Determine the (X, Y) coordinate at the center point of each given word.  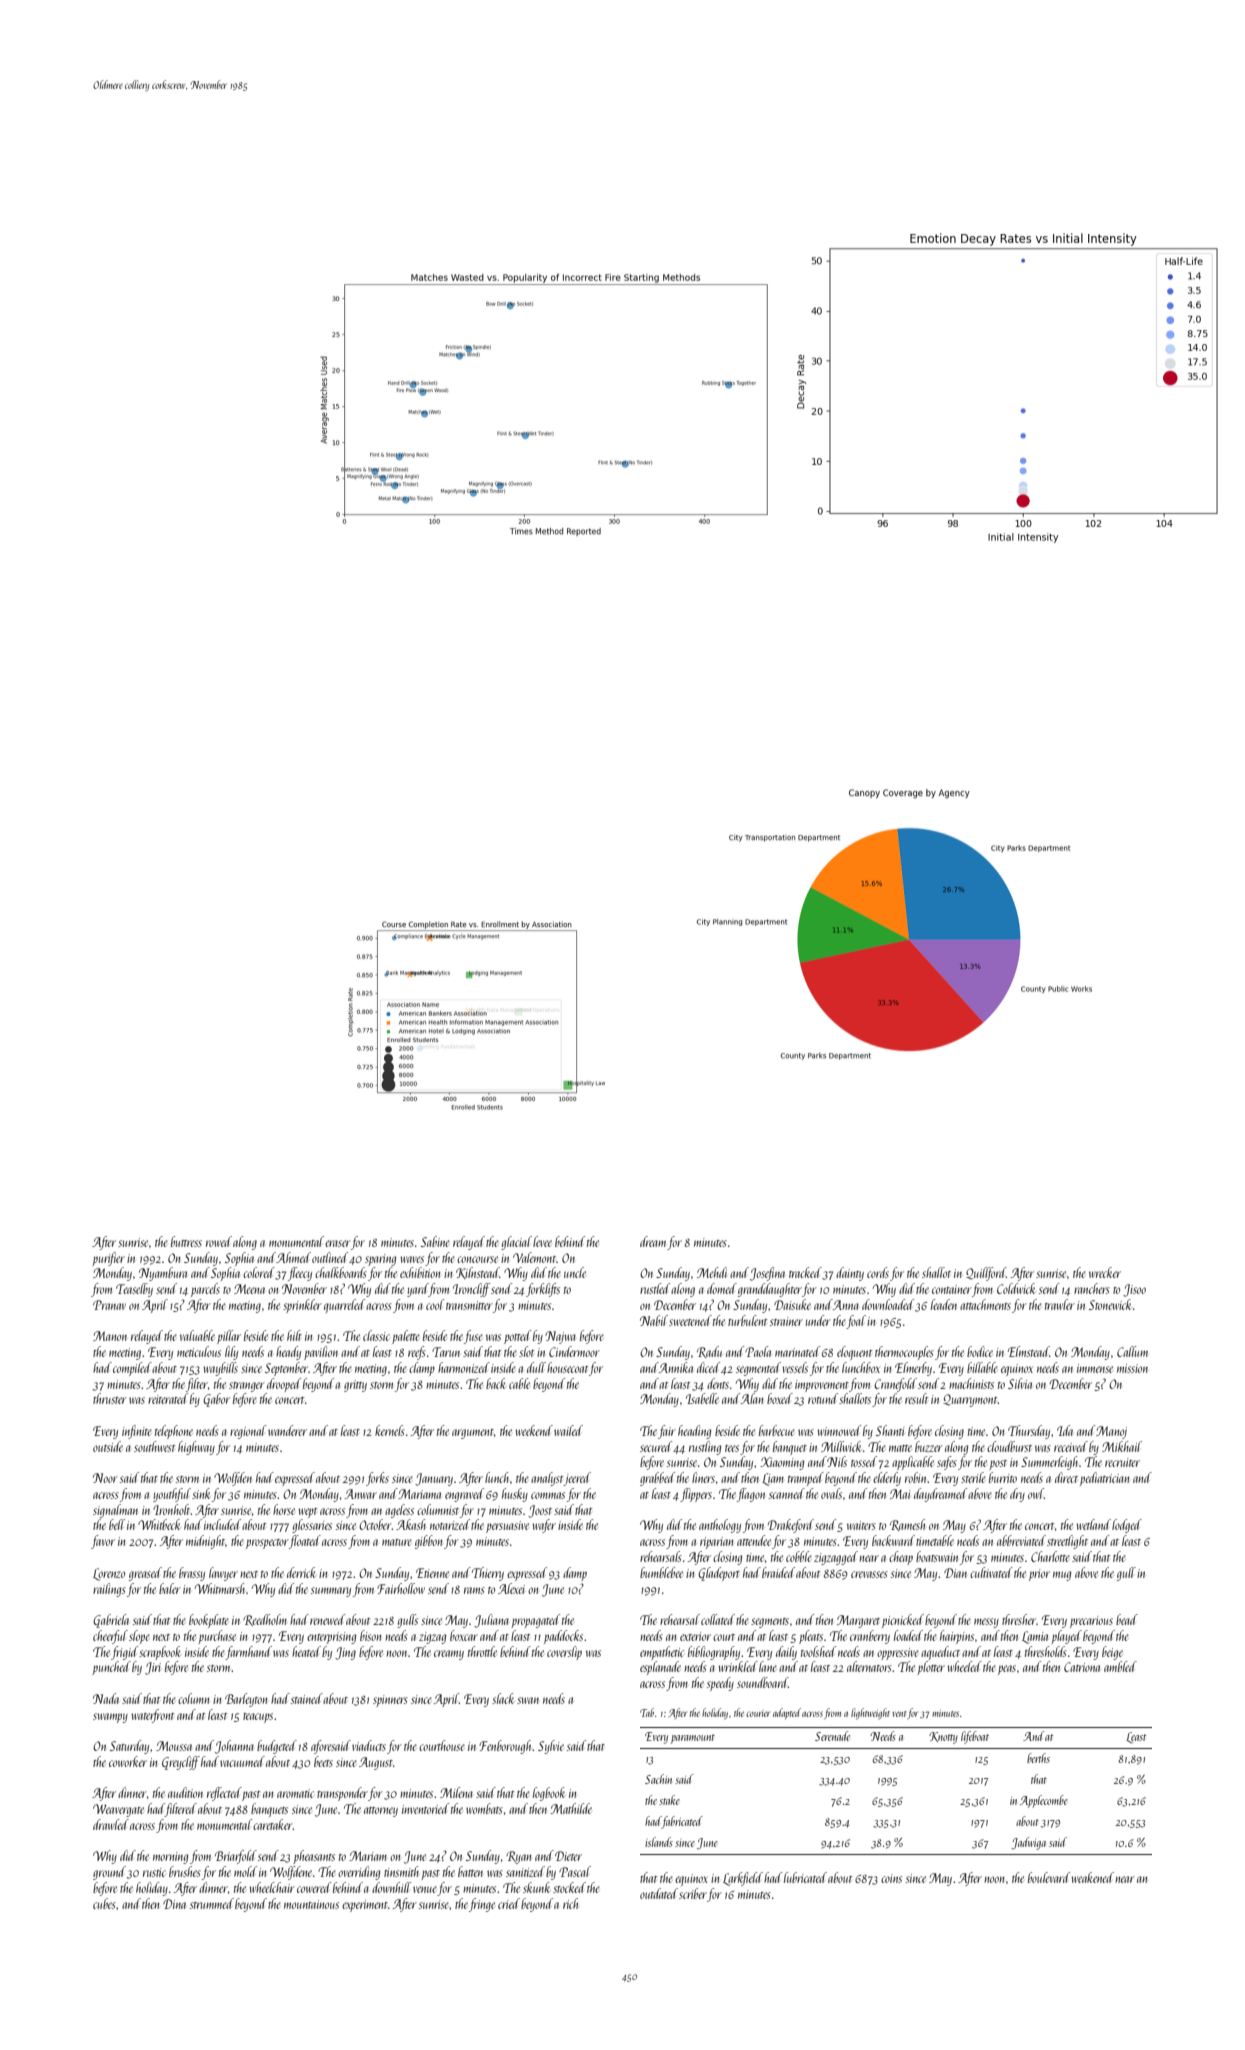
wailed (568, 1430)
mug (1062, 1576)
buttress (186, 1241)
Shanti (890, 1430)
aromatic (295, 1793)
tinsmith (401, 1871)
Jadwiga (1028, 1843)
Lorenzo (109, 1574)
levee (542, 1241)
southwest (155, 1446)
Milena (456, 1792)
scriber (693, 1893)
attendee (754, 1540)
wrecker (1105, 1272)
